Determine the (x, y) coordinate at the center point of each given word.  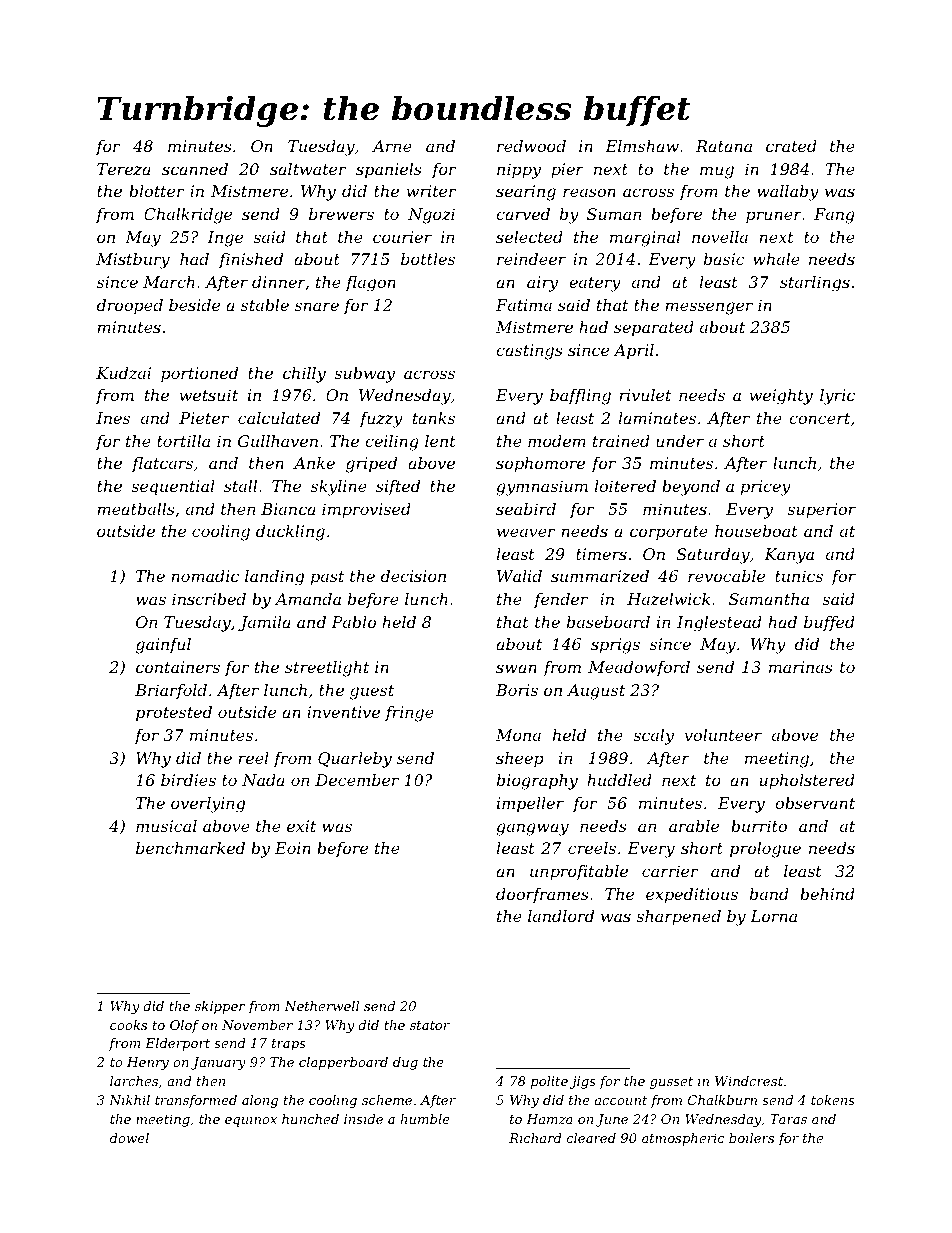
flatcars (162, 464)
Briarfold (171, 691)
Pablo (353, 622)
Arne (392, 146)
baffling (580, 397)
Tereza (124, 169)
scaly (653, 737)
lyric (837, 397)
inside (363, 1119)
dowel (129, 1138)
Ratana (724, 146)
